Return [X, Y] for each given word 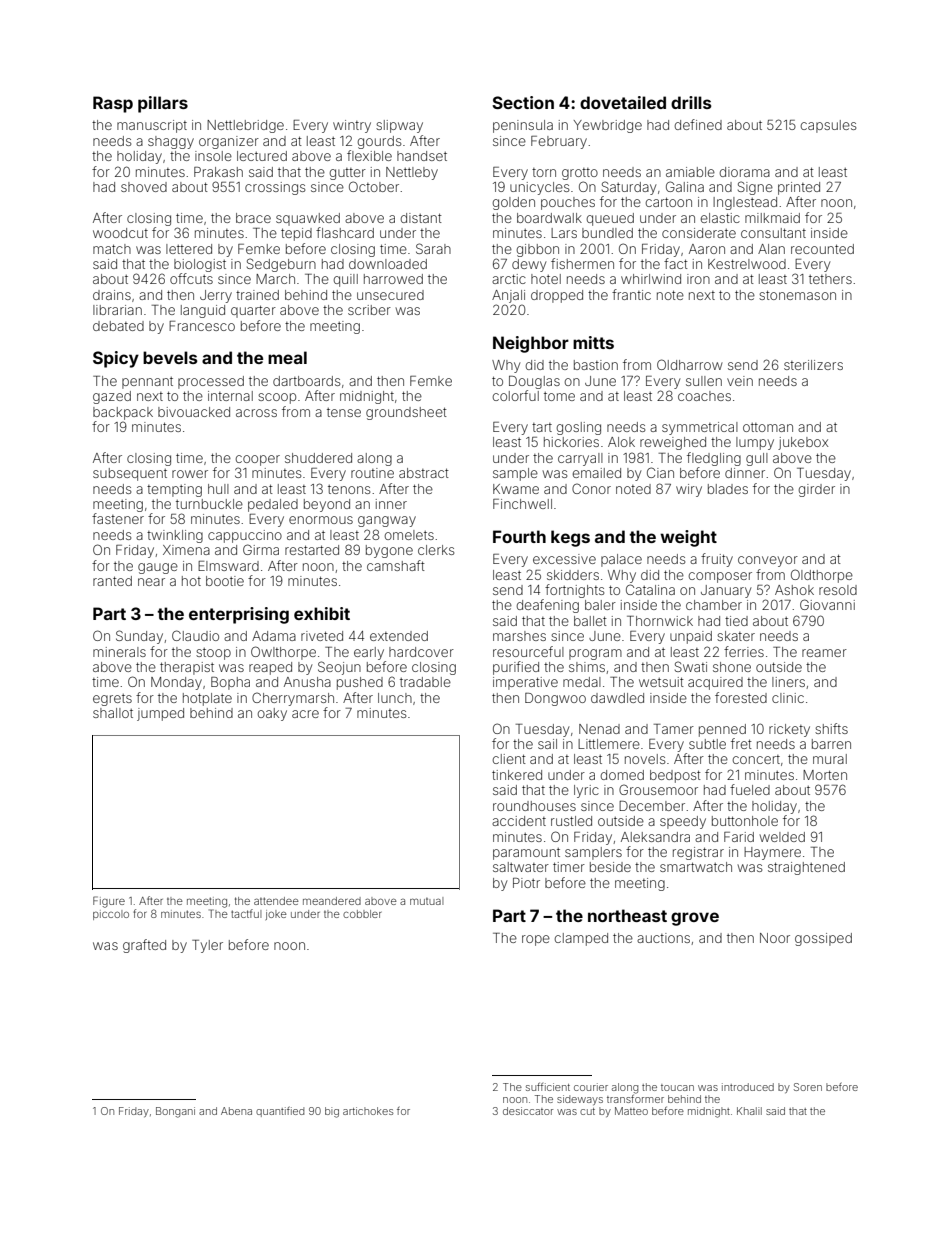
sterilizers [813, 365]
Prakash [218, 172]
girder [817, 490]
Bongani [175, 1112]
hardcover [421, 652]
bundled [607, 233]
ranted [112, 581]
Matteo [631, 1111]
